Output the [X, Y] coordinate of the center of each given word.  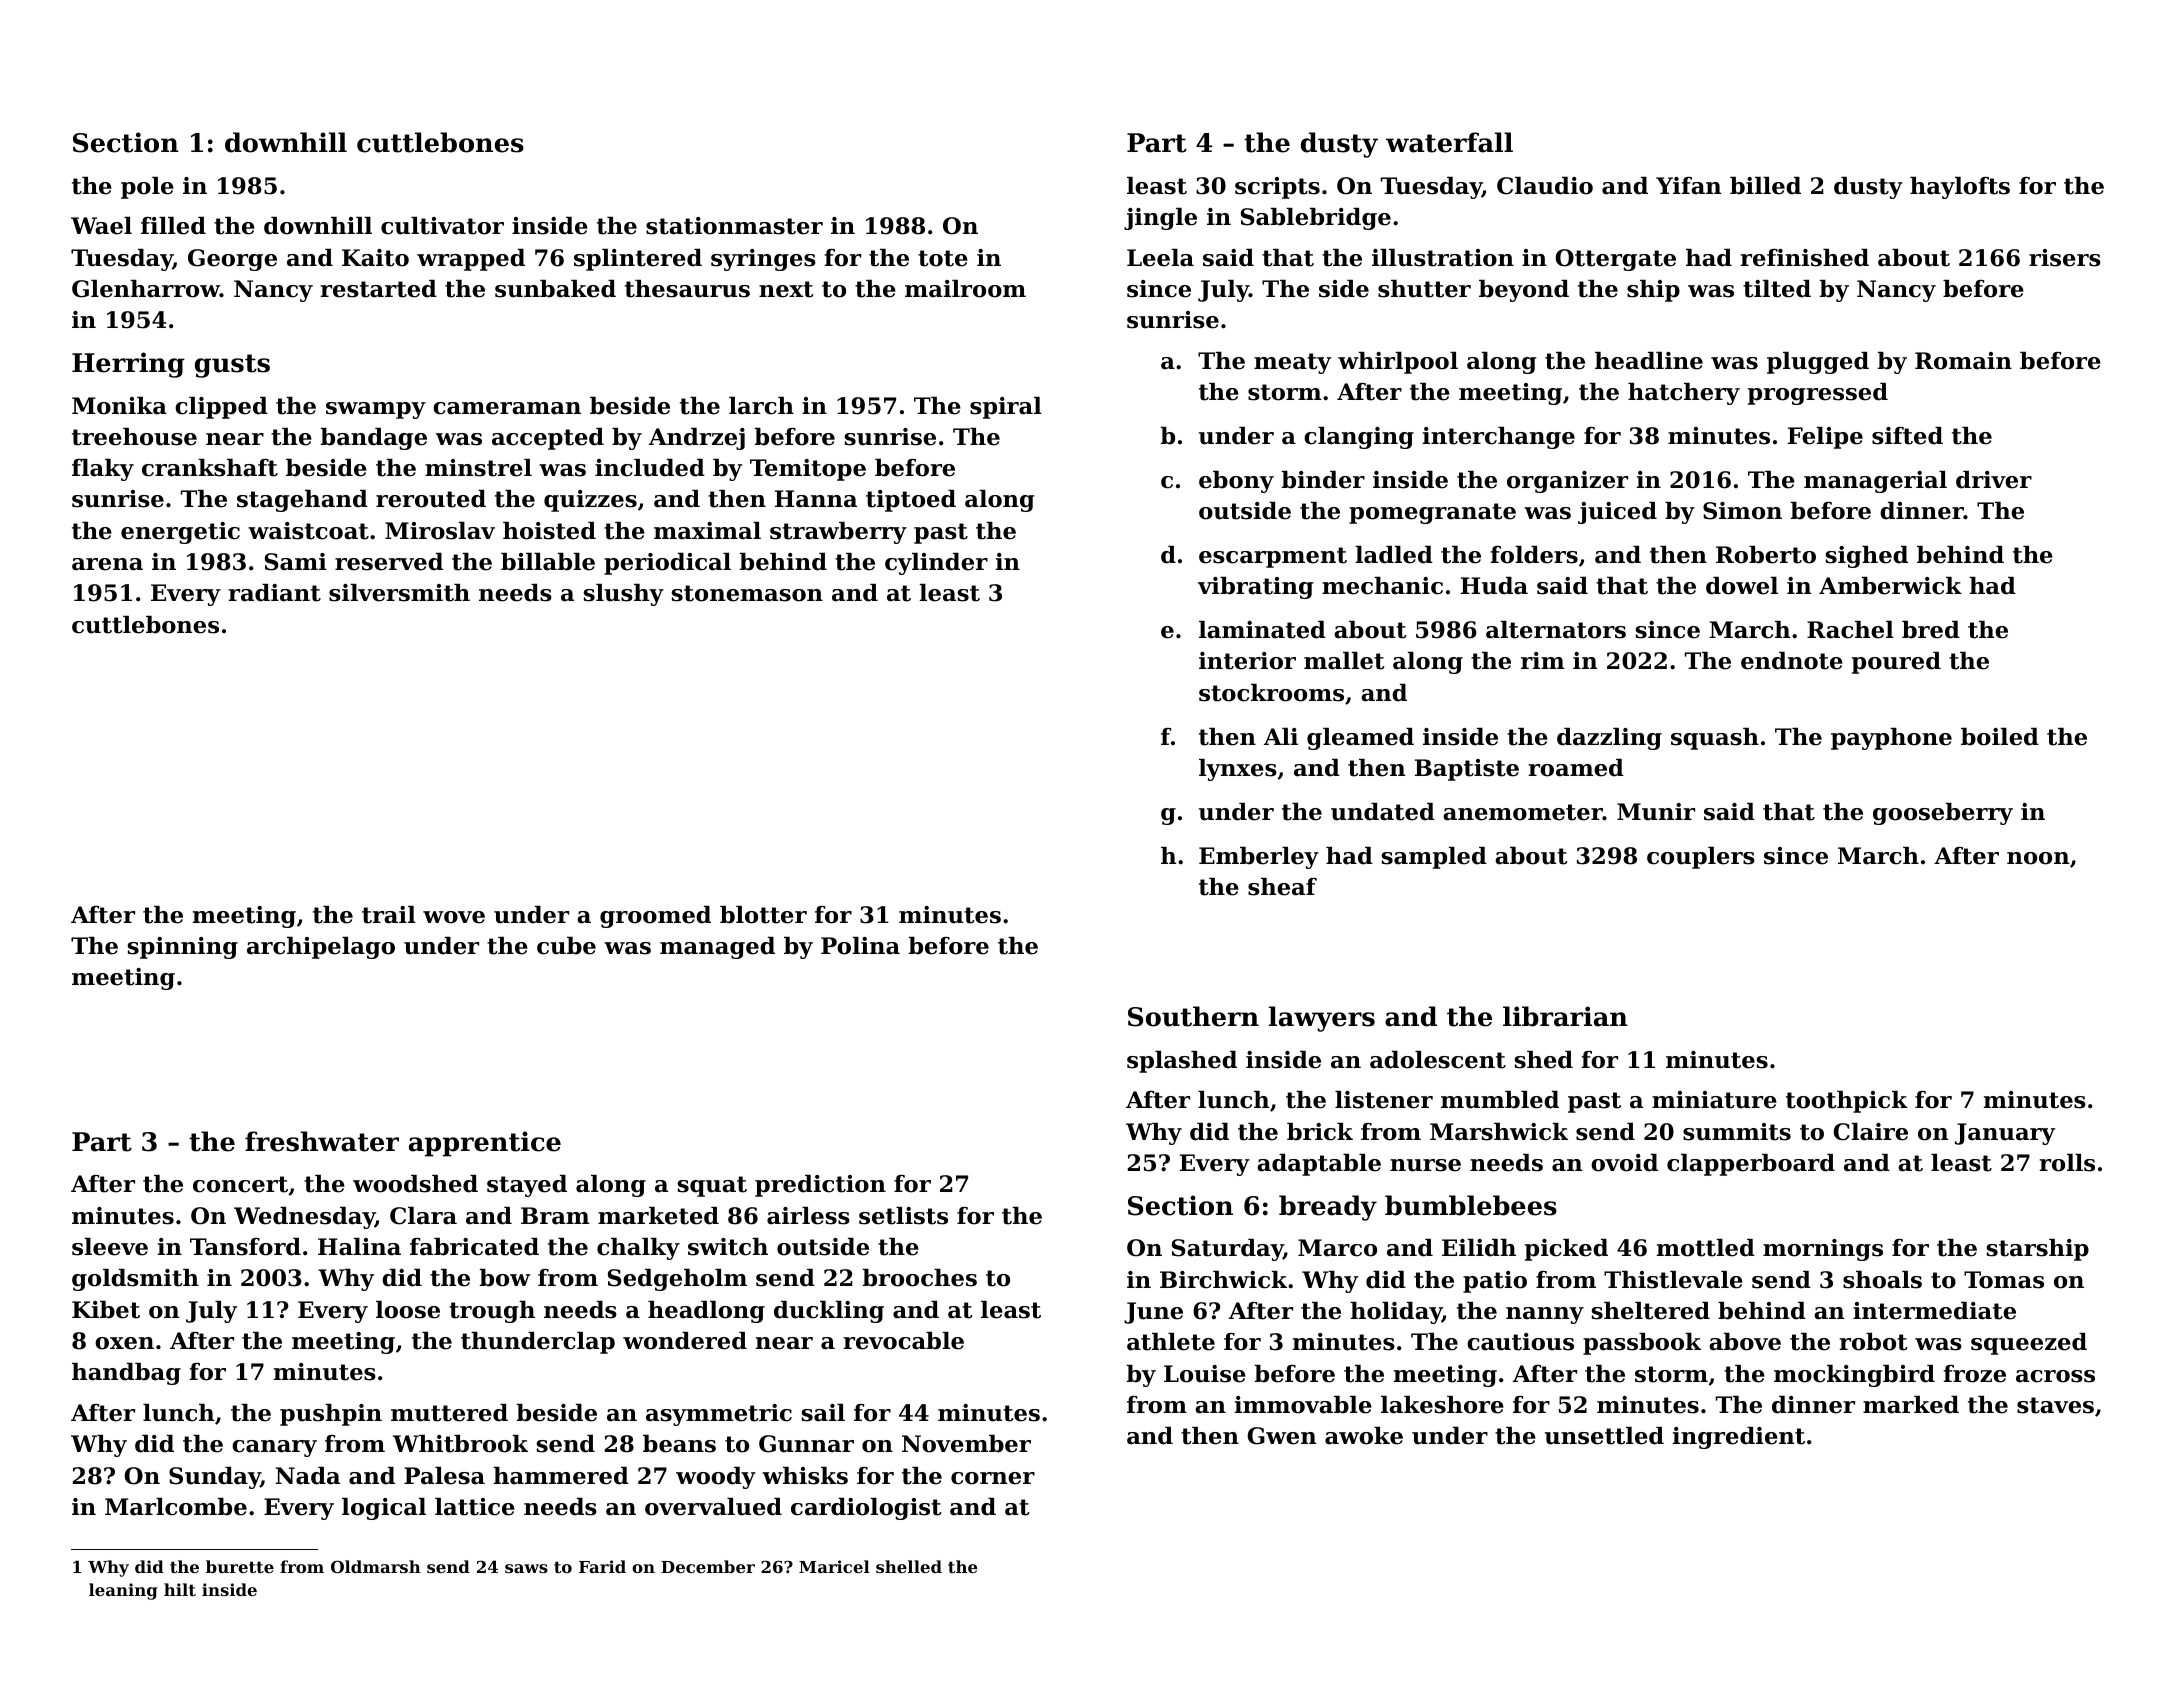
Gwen [1281, 1436]
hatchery [1684, 394]
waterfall [1449, 142]
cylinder [936, 564]
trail [389, 915]
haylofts [1960, 188]
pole [147, 188]
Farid [602, 1566]
